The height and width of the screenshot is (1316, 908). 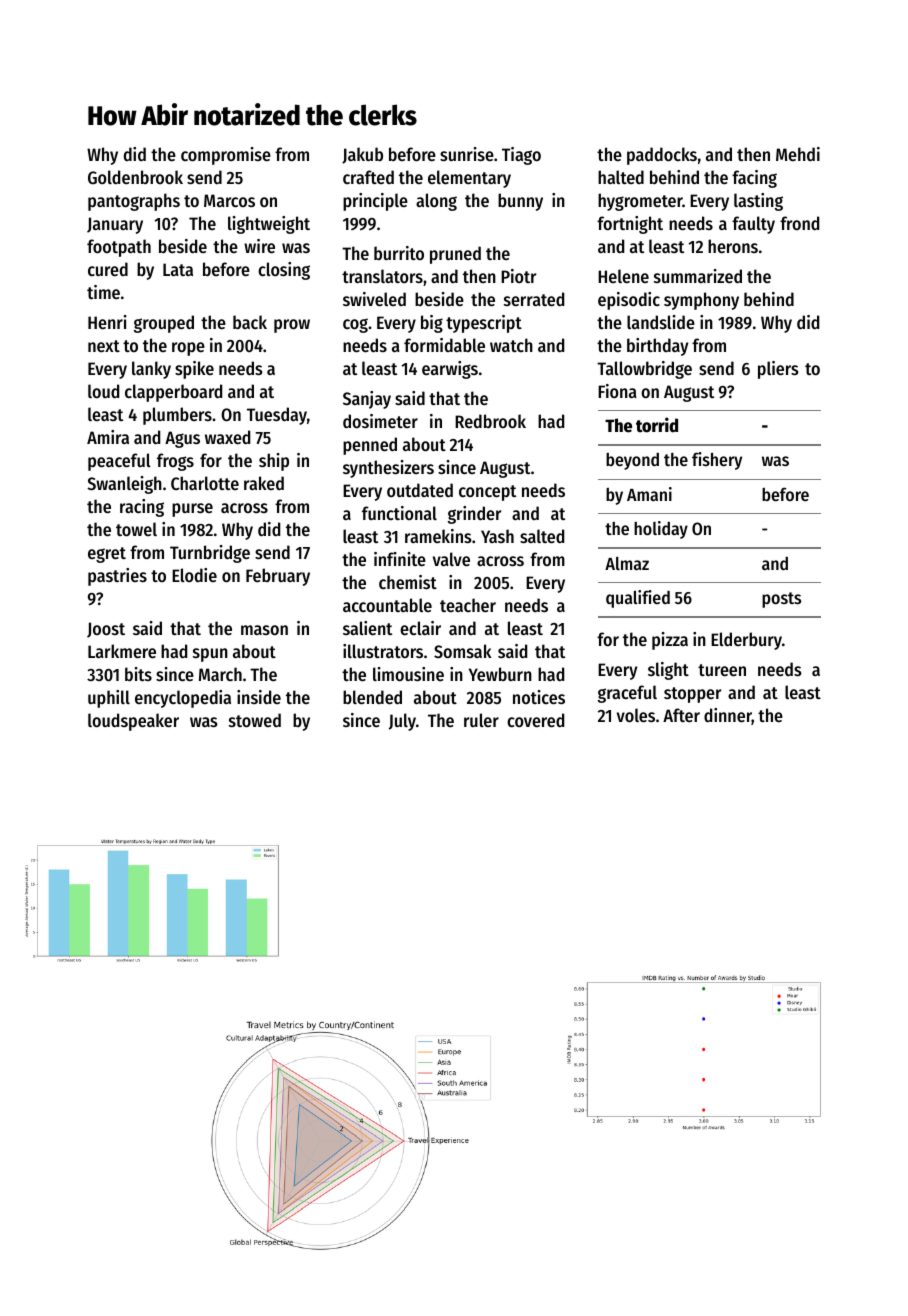 What do you see at coordinates (535, 720) in the screenshot?
I see `covered` at bounding box center [535, 720].
